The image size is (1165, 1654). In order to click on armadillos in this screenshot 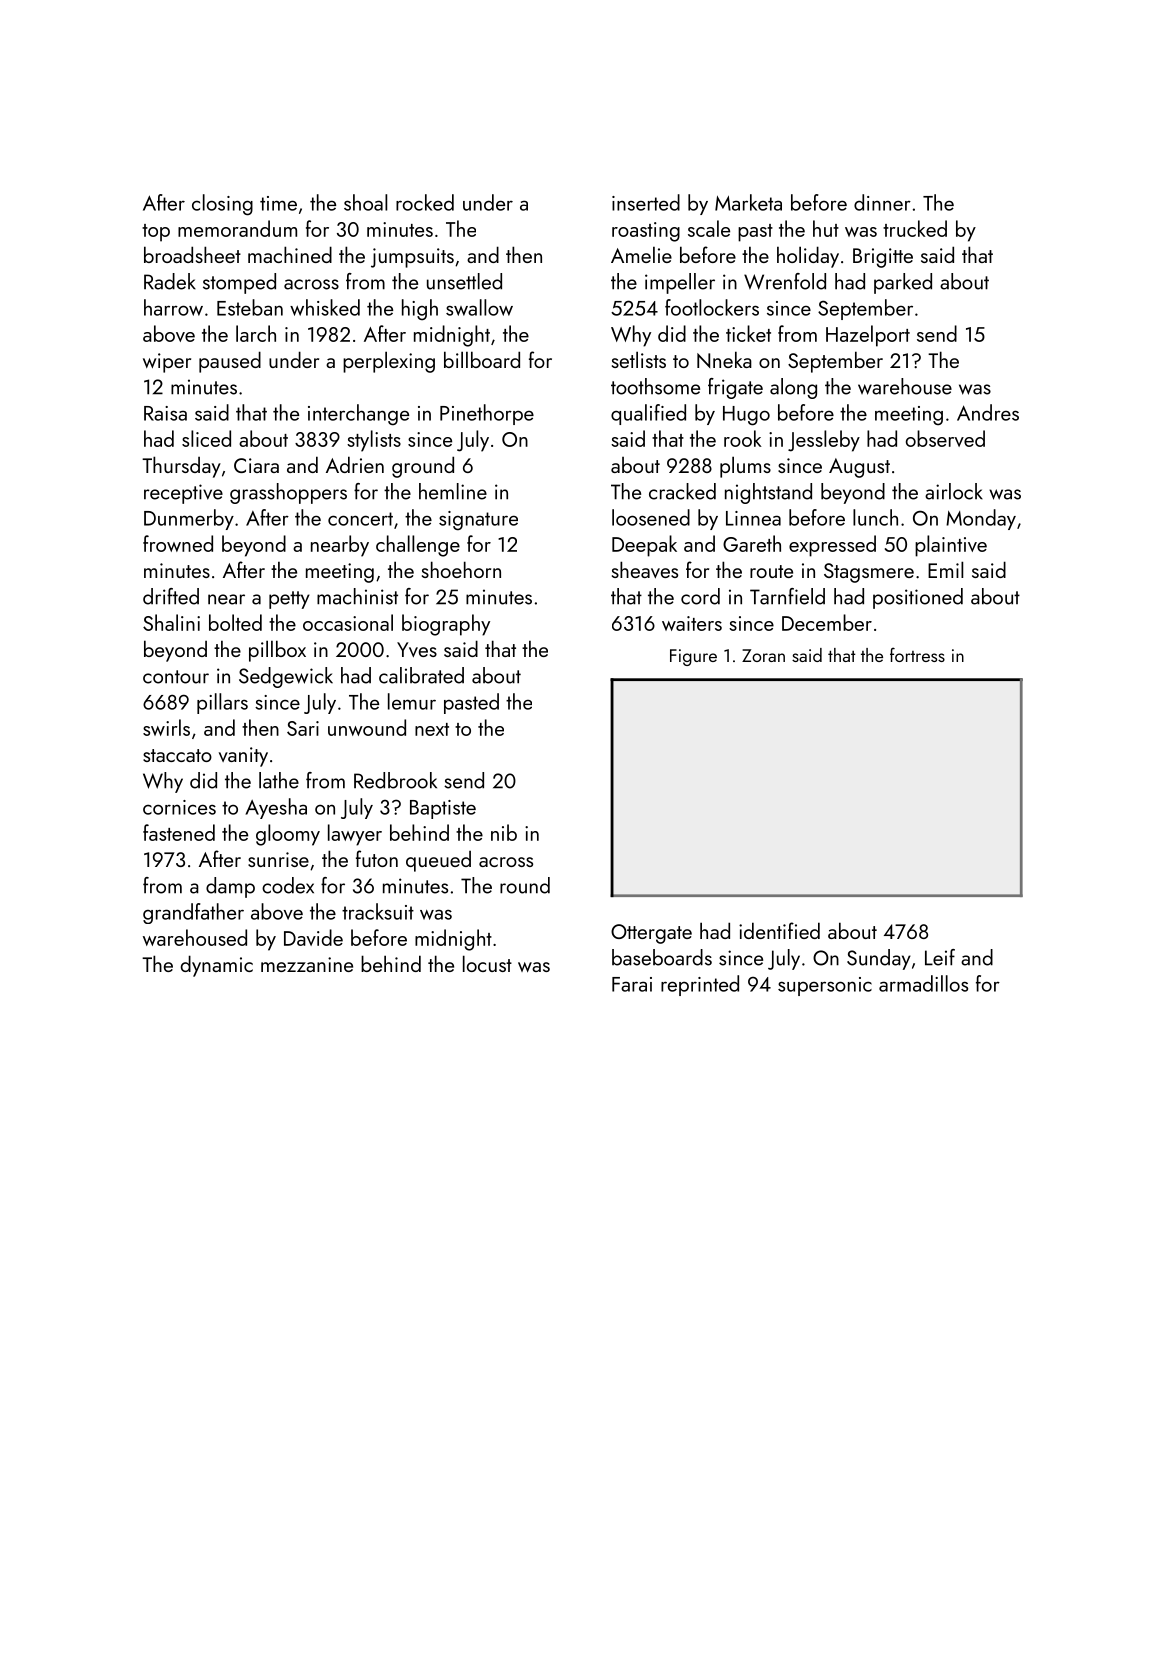, I will do `click(923, 983)`.
